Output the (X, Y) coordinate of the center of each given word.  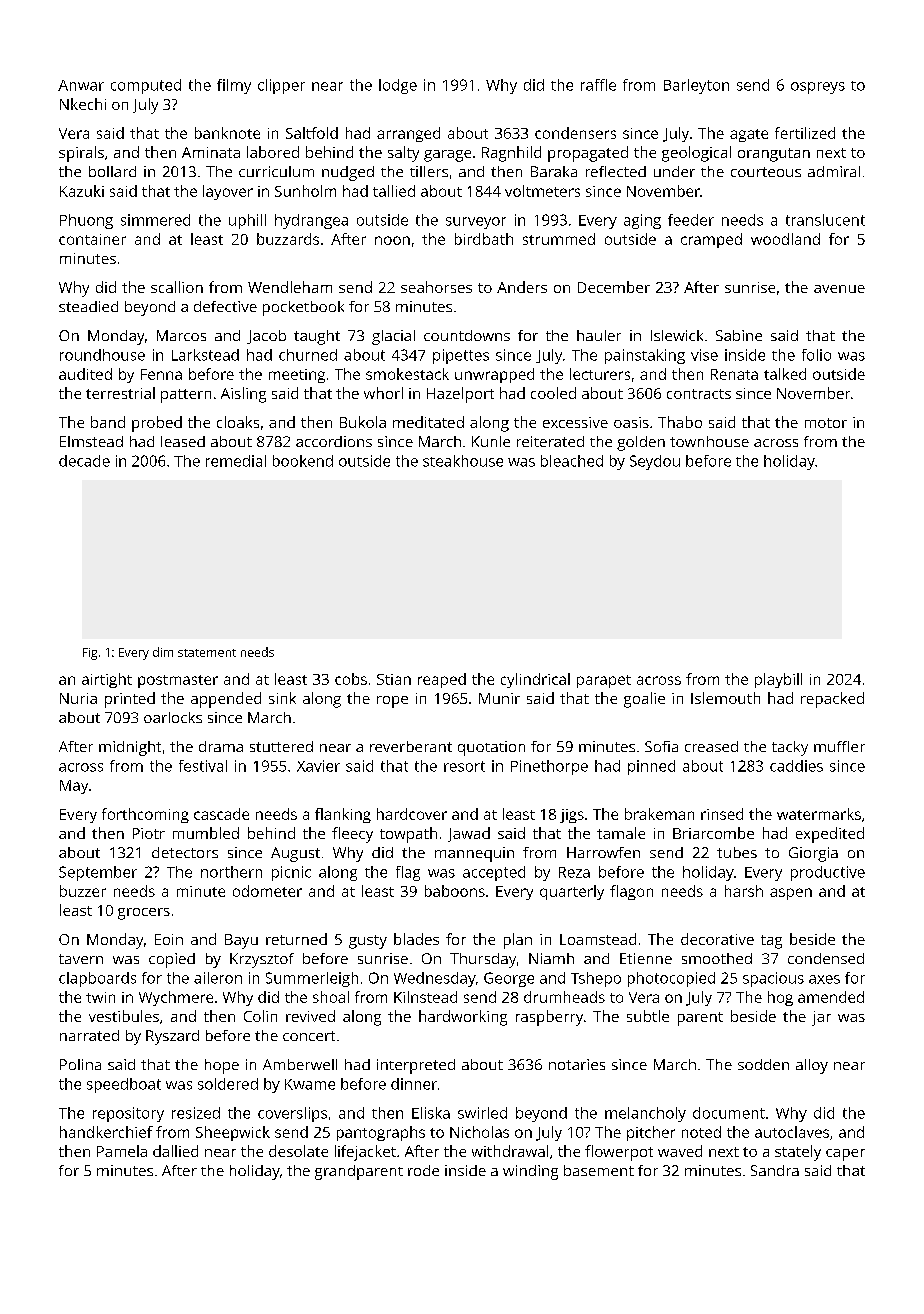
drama (221, 746)
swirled (482, 1113)
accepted (494, 873)
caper (845, 1155)
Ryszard (172, 1037)
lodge (398, 86)
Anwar (81, 85)
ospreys (818, 88)
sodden (763, 1064)
